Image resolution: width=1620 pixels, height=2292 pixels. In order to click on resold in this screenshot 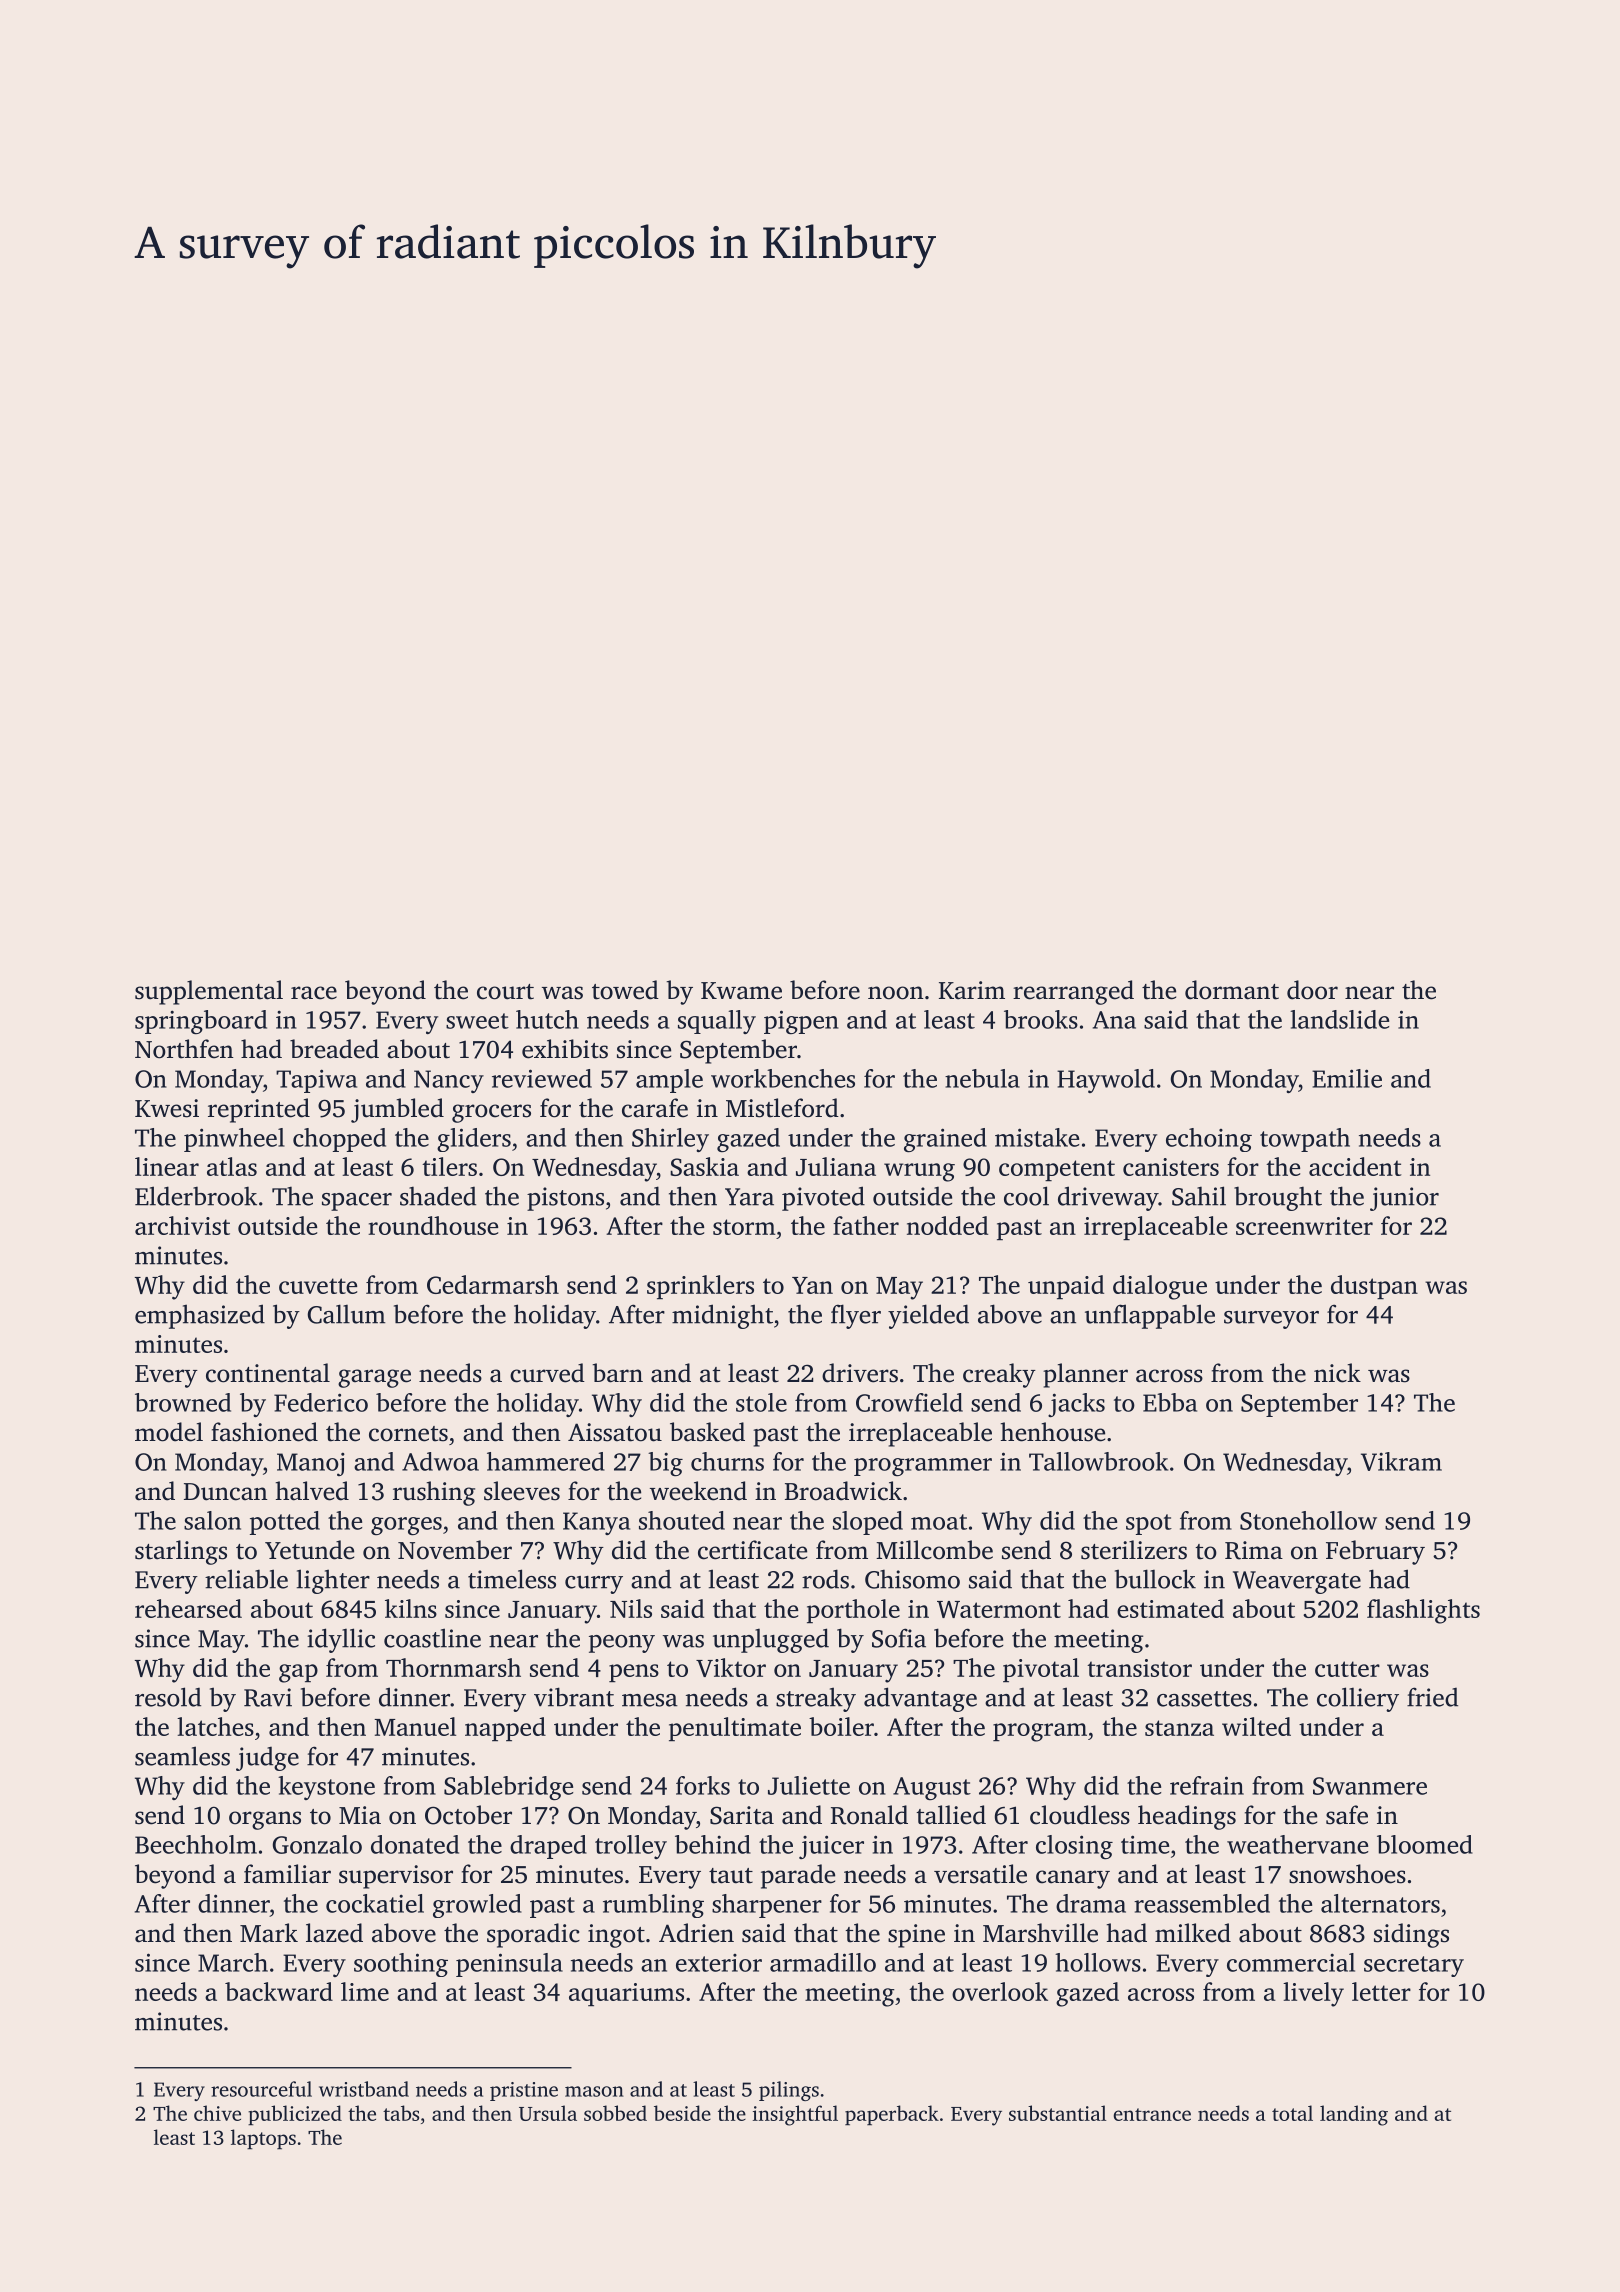, I will do `click(168, 1697)`.
